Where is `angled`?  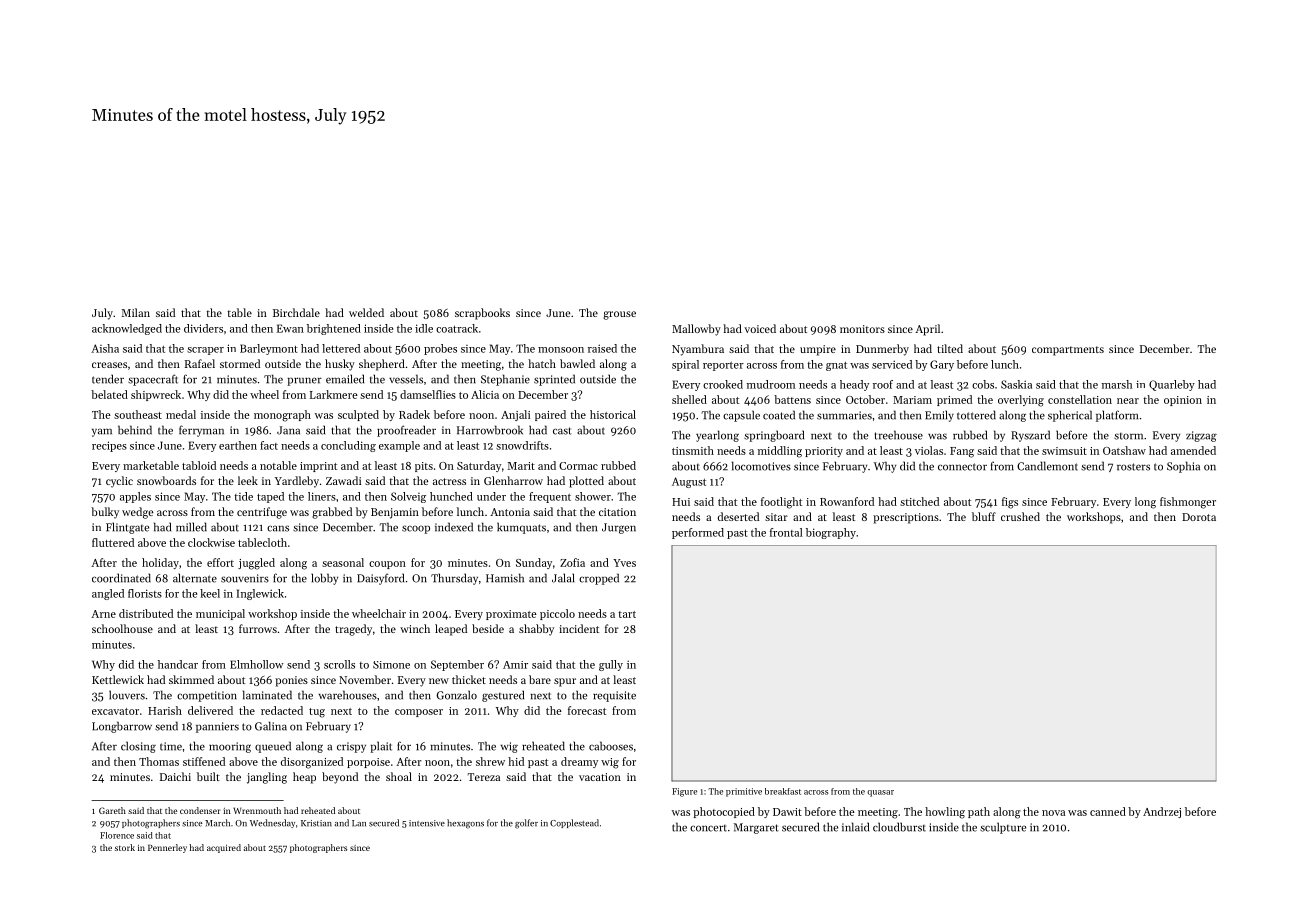 angled is located at coordinates (108, 594).
